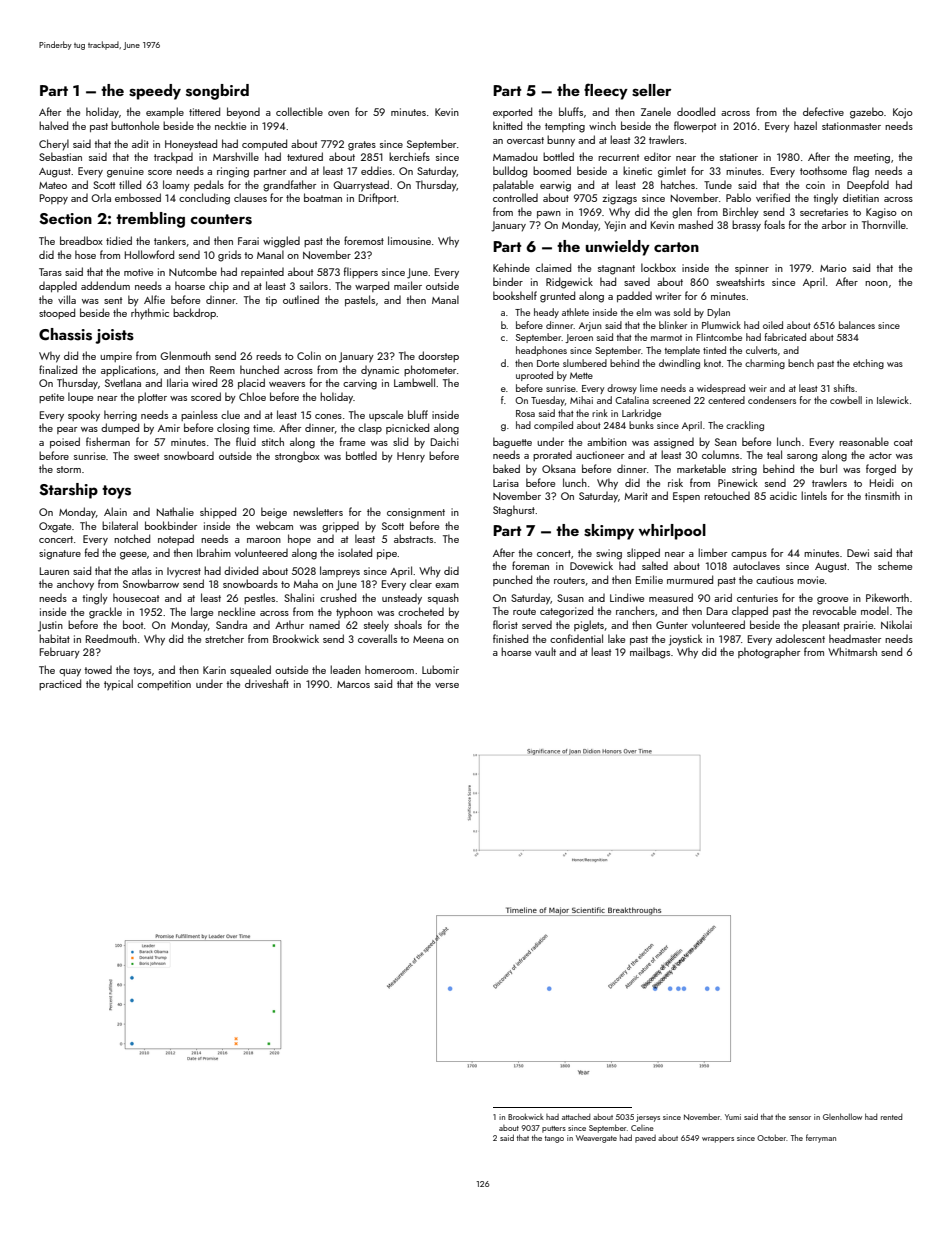  What do you see at coordinates (55, 527) in the screenshot?
I see `Oxgate` at bounding box center [55, 527].
